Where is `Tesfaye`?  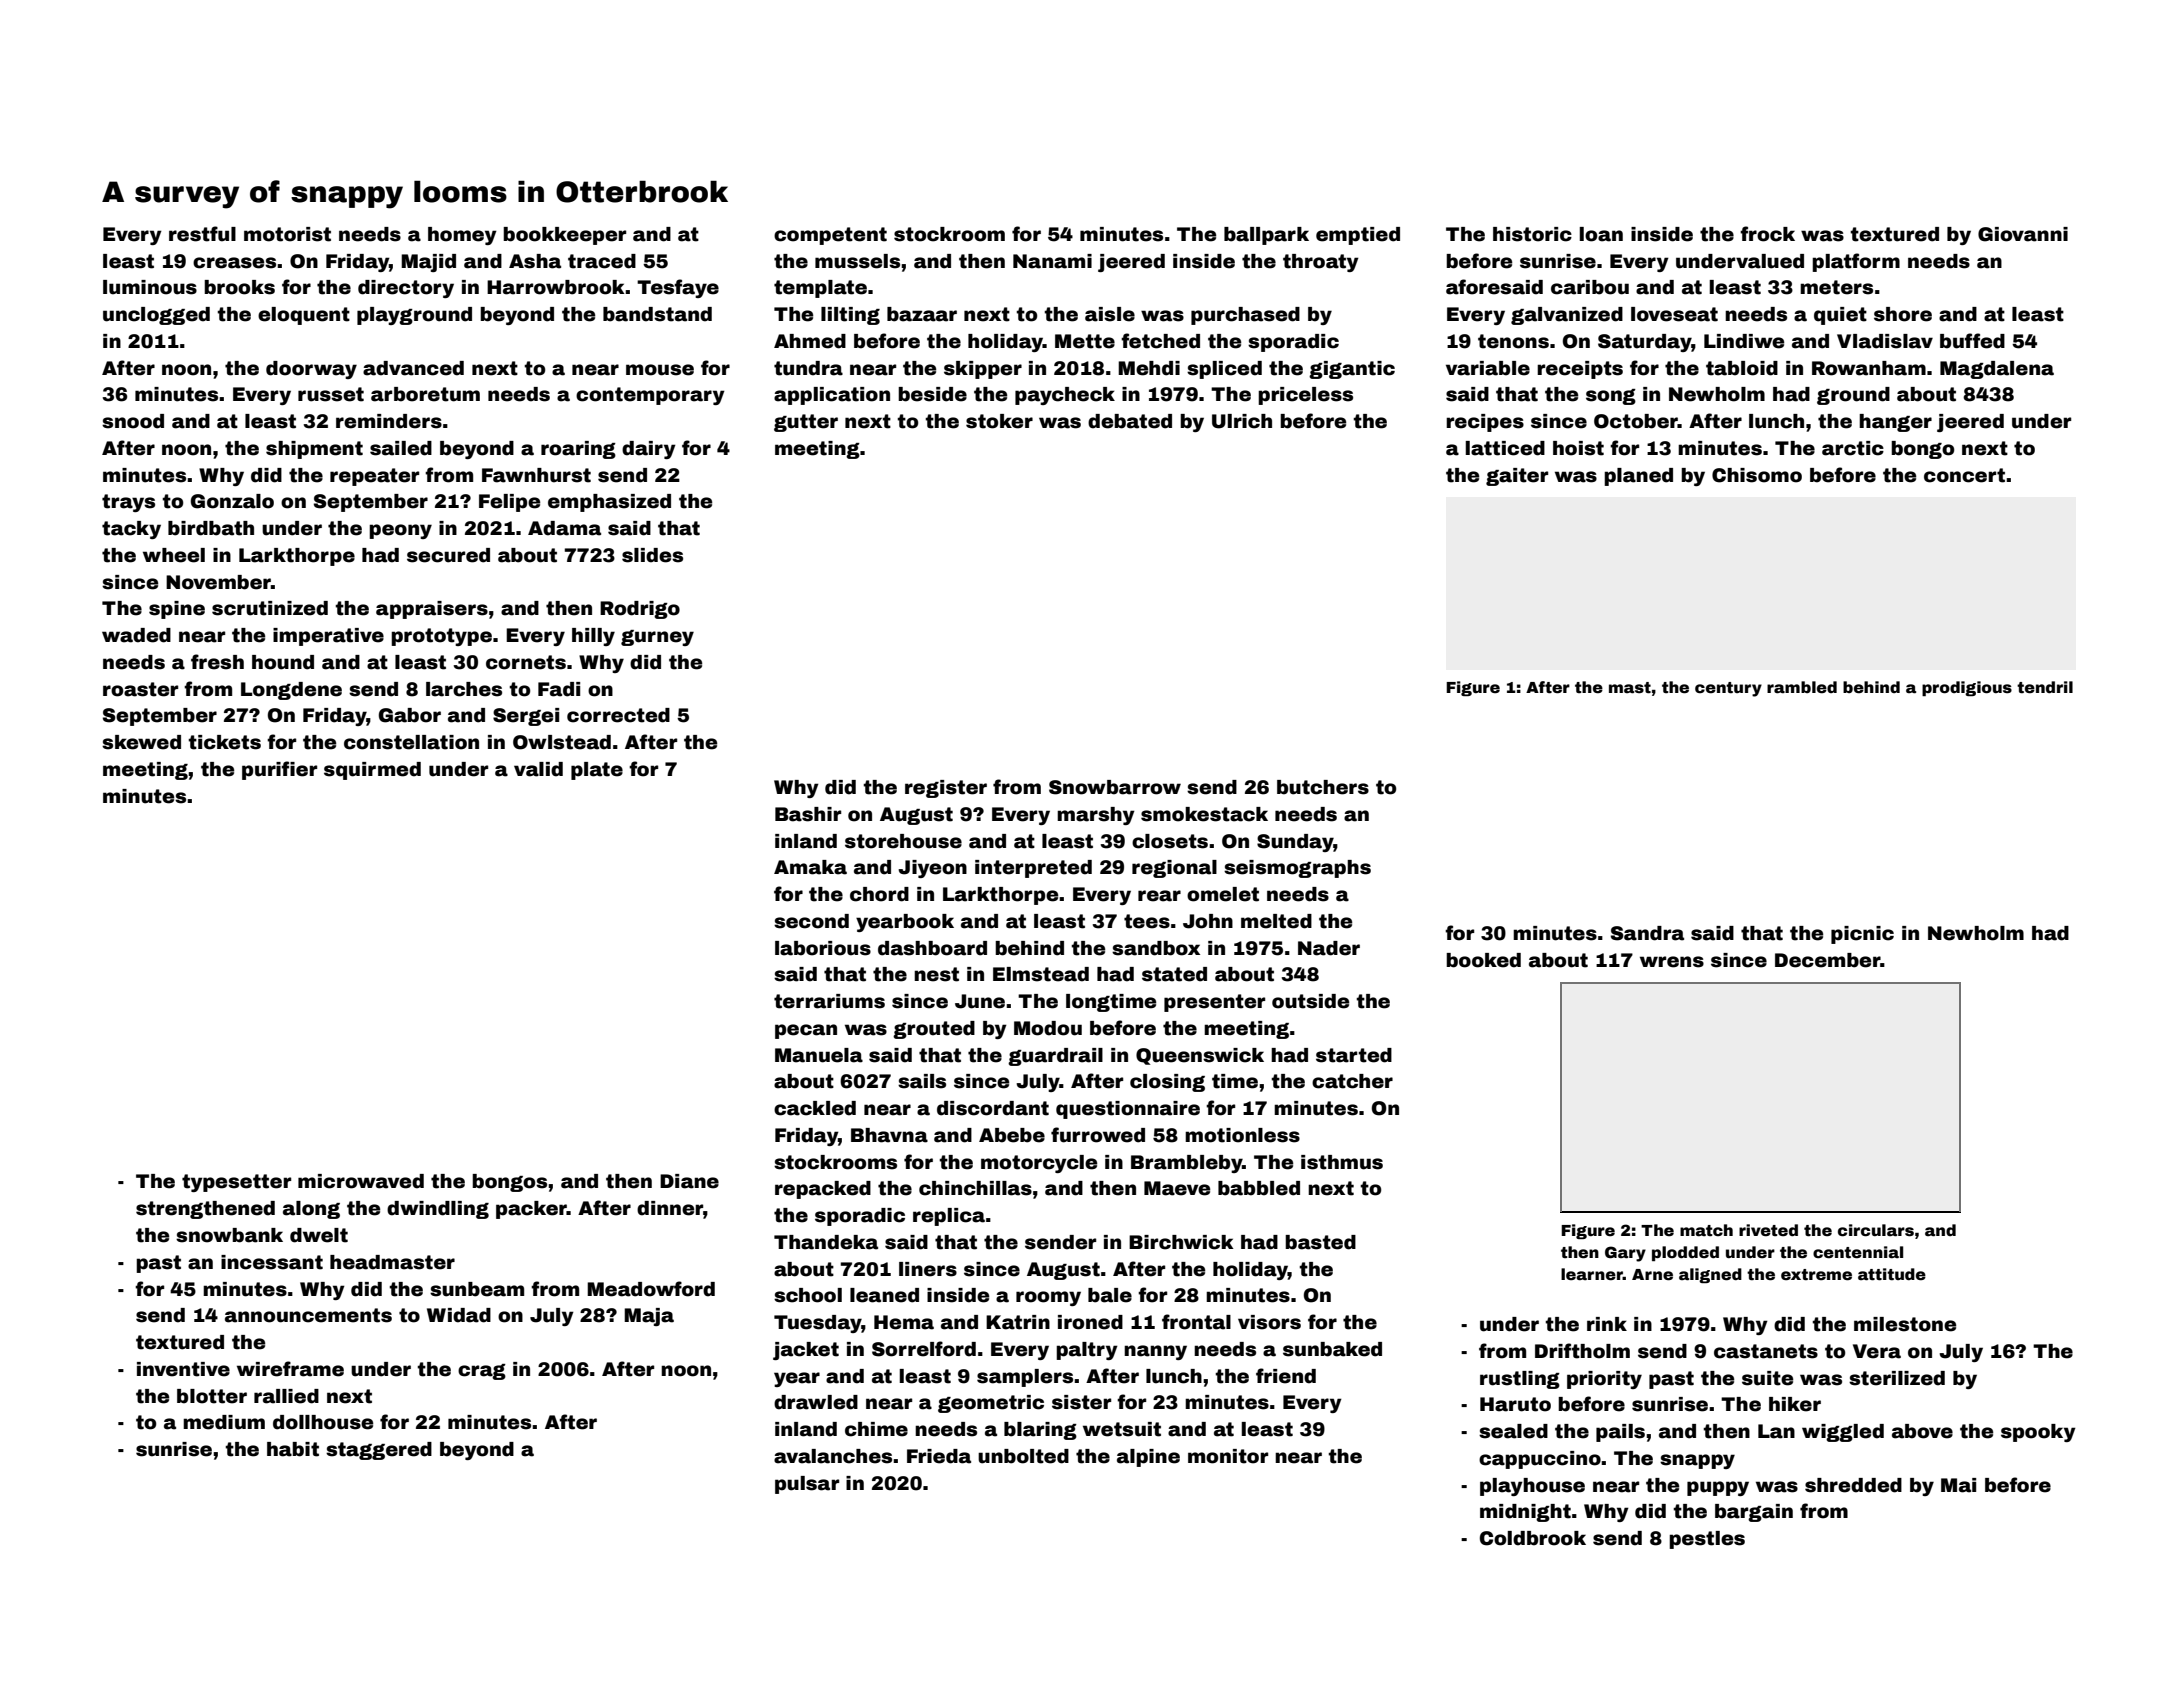
Tesfaye is located at coordinates (678, 288).
